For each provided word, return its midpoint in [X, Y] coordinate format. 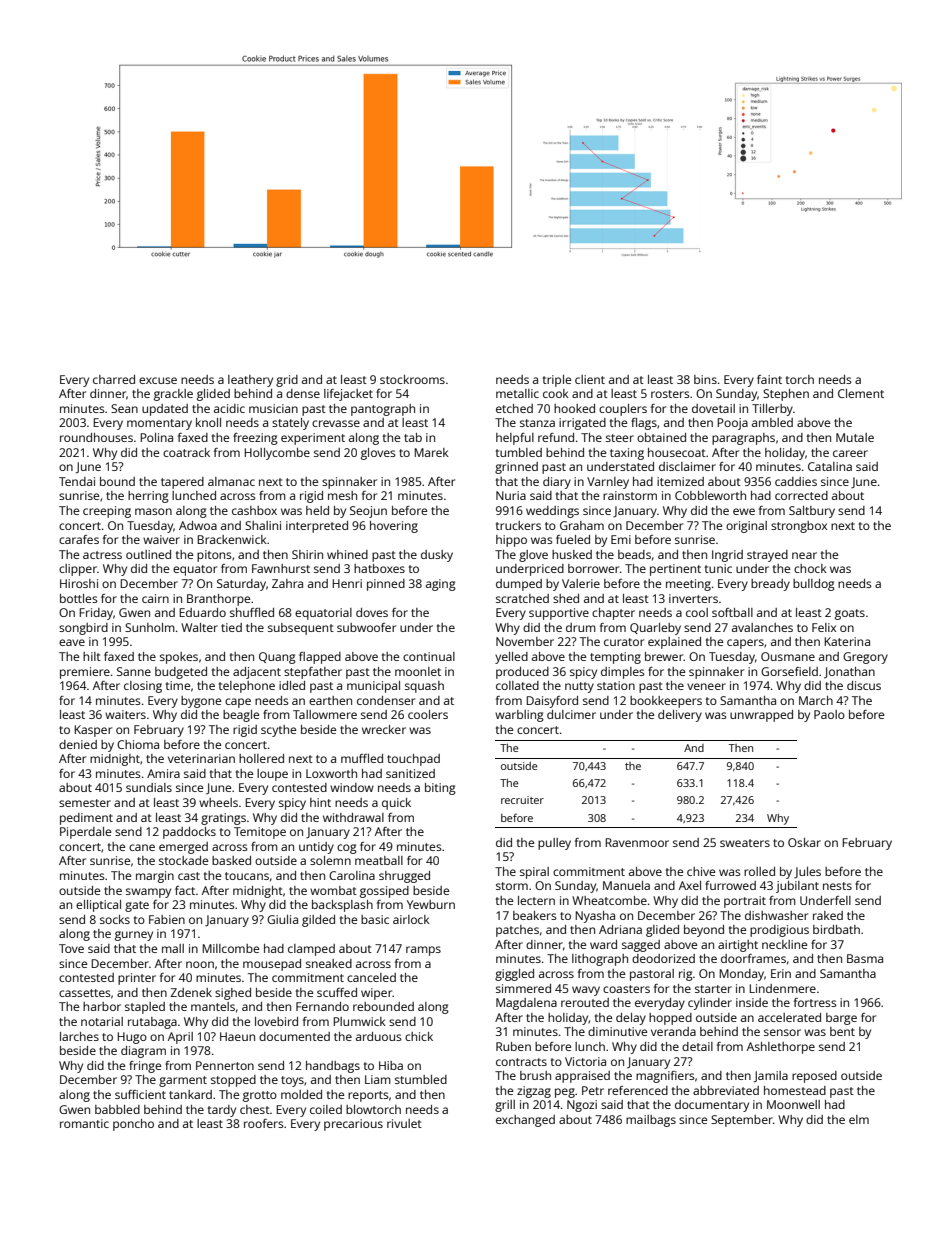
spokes [179, 658]
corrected [801, 495]
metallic [517, 393]
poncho [133, 1125]
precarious [353, 1125]
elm [859, 1119]
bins [705, 379]
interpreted [317, 527]
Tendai [77, 481]
